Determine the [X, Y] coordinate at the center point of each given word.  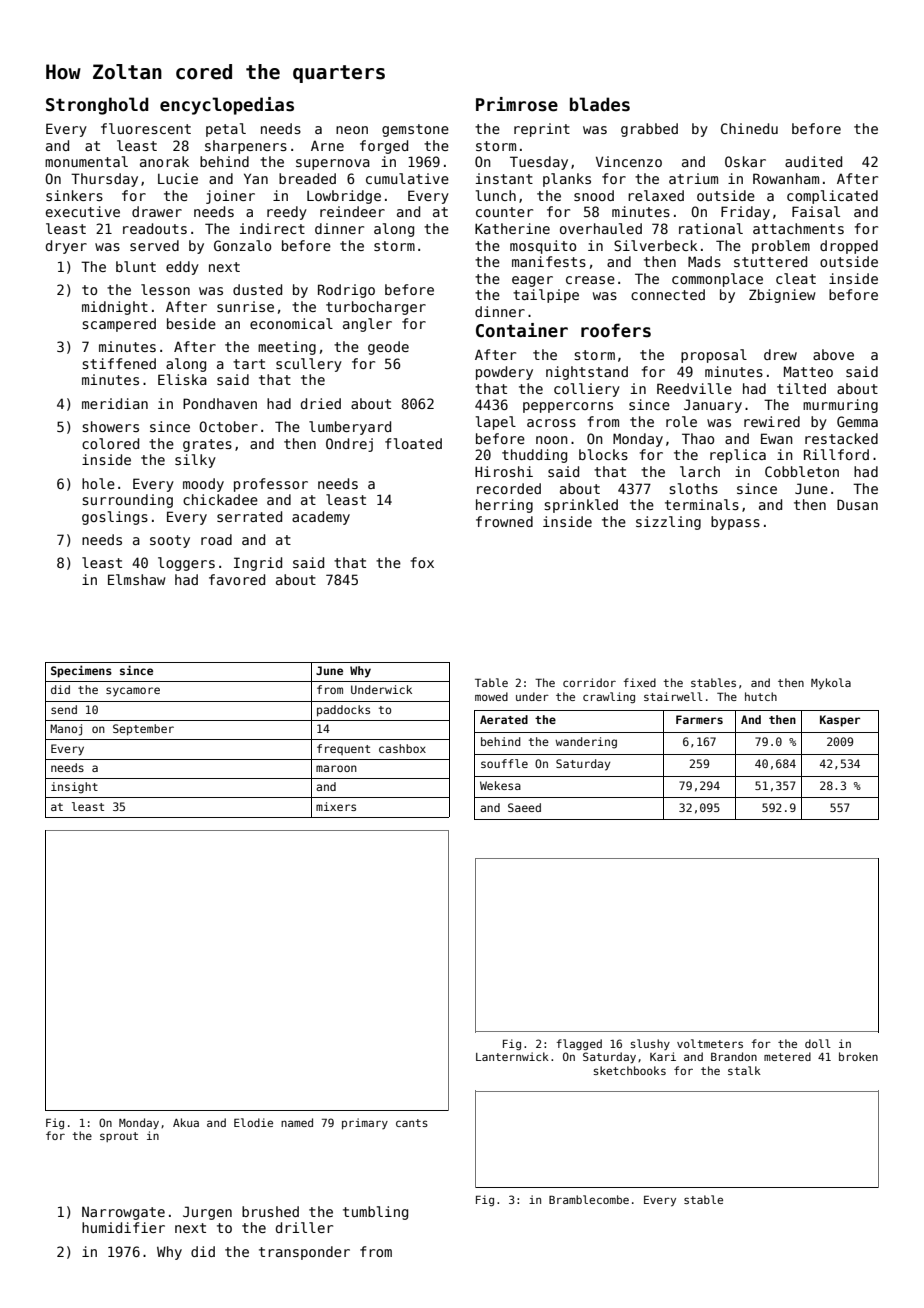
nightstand [587, 373]
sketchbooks [630, 1070]
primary [365, 1123]
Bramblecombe [589, 1199]
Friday [745, 213]
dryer [66, 247]
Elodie [253, 1122]
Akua [186, 1122]
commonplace [717, 280]
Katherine [512, 228]
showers [110, 426]
